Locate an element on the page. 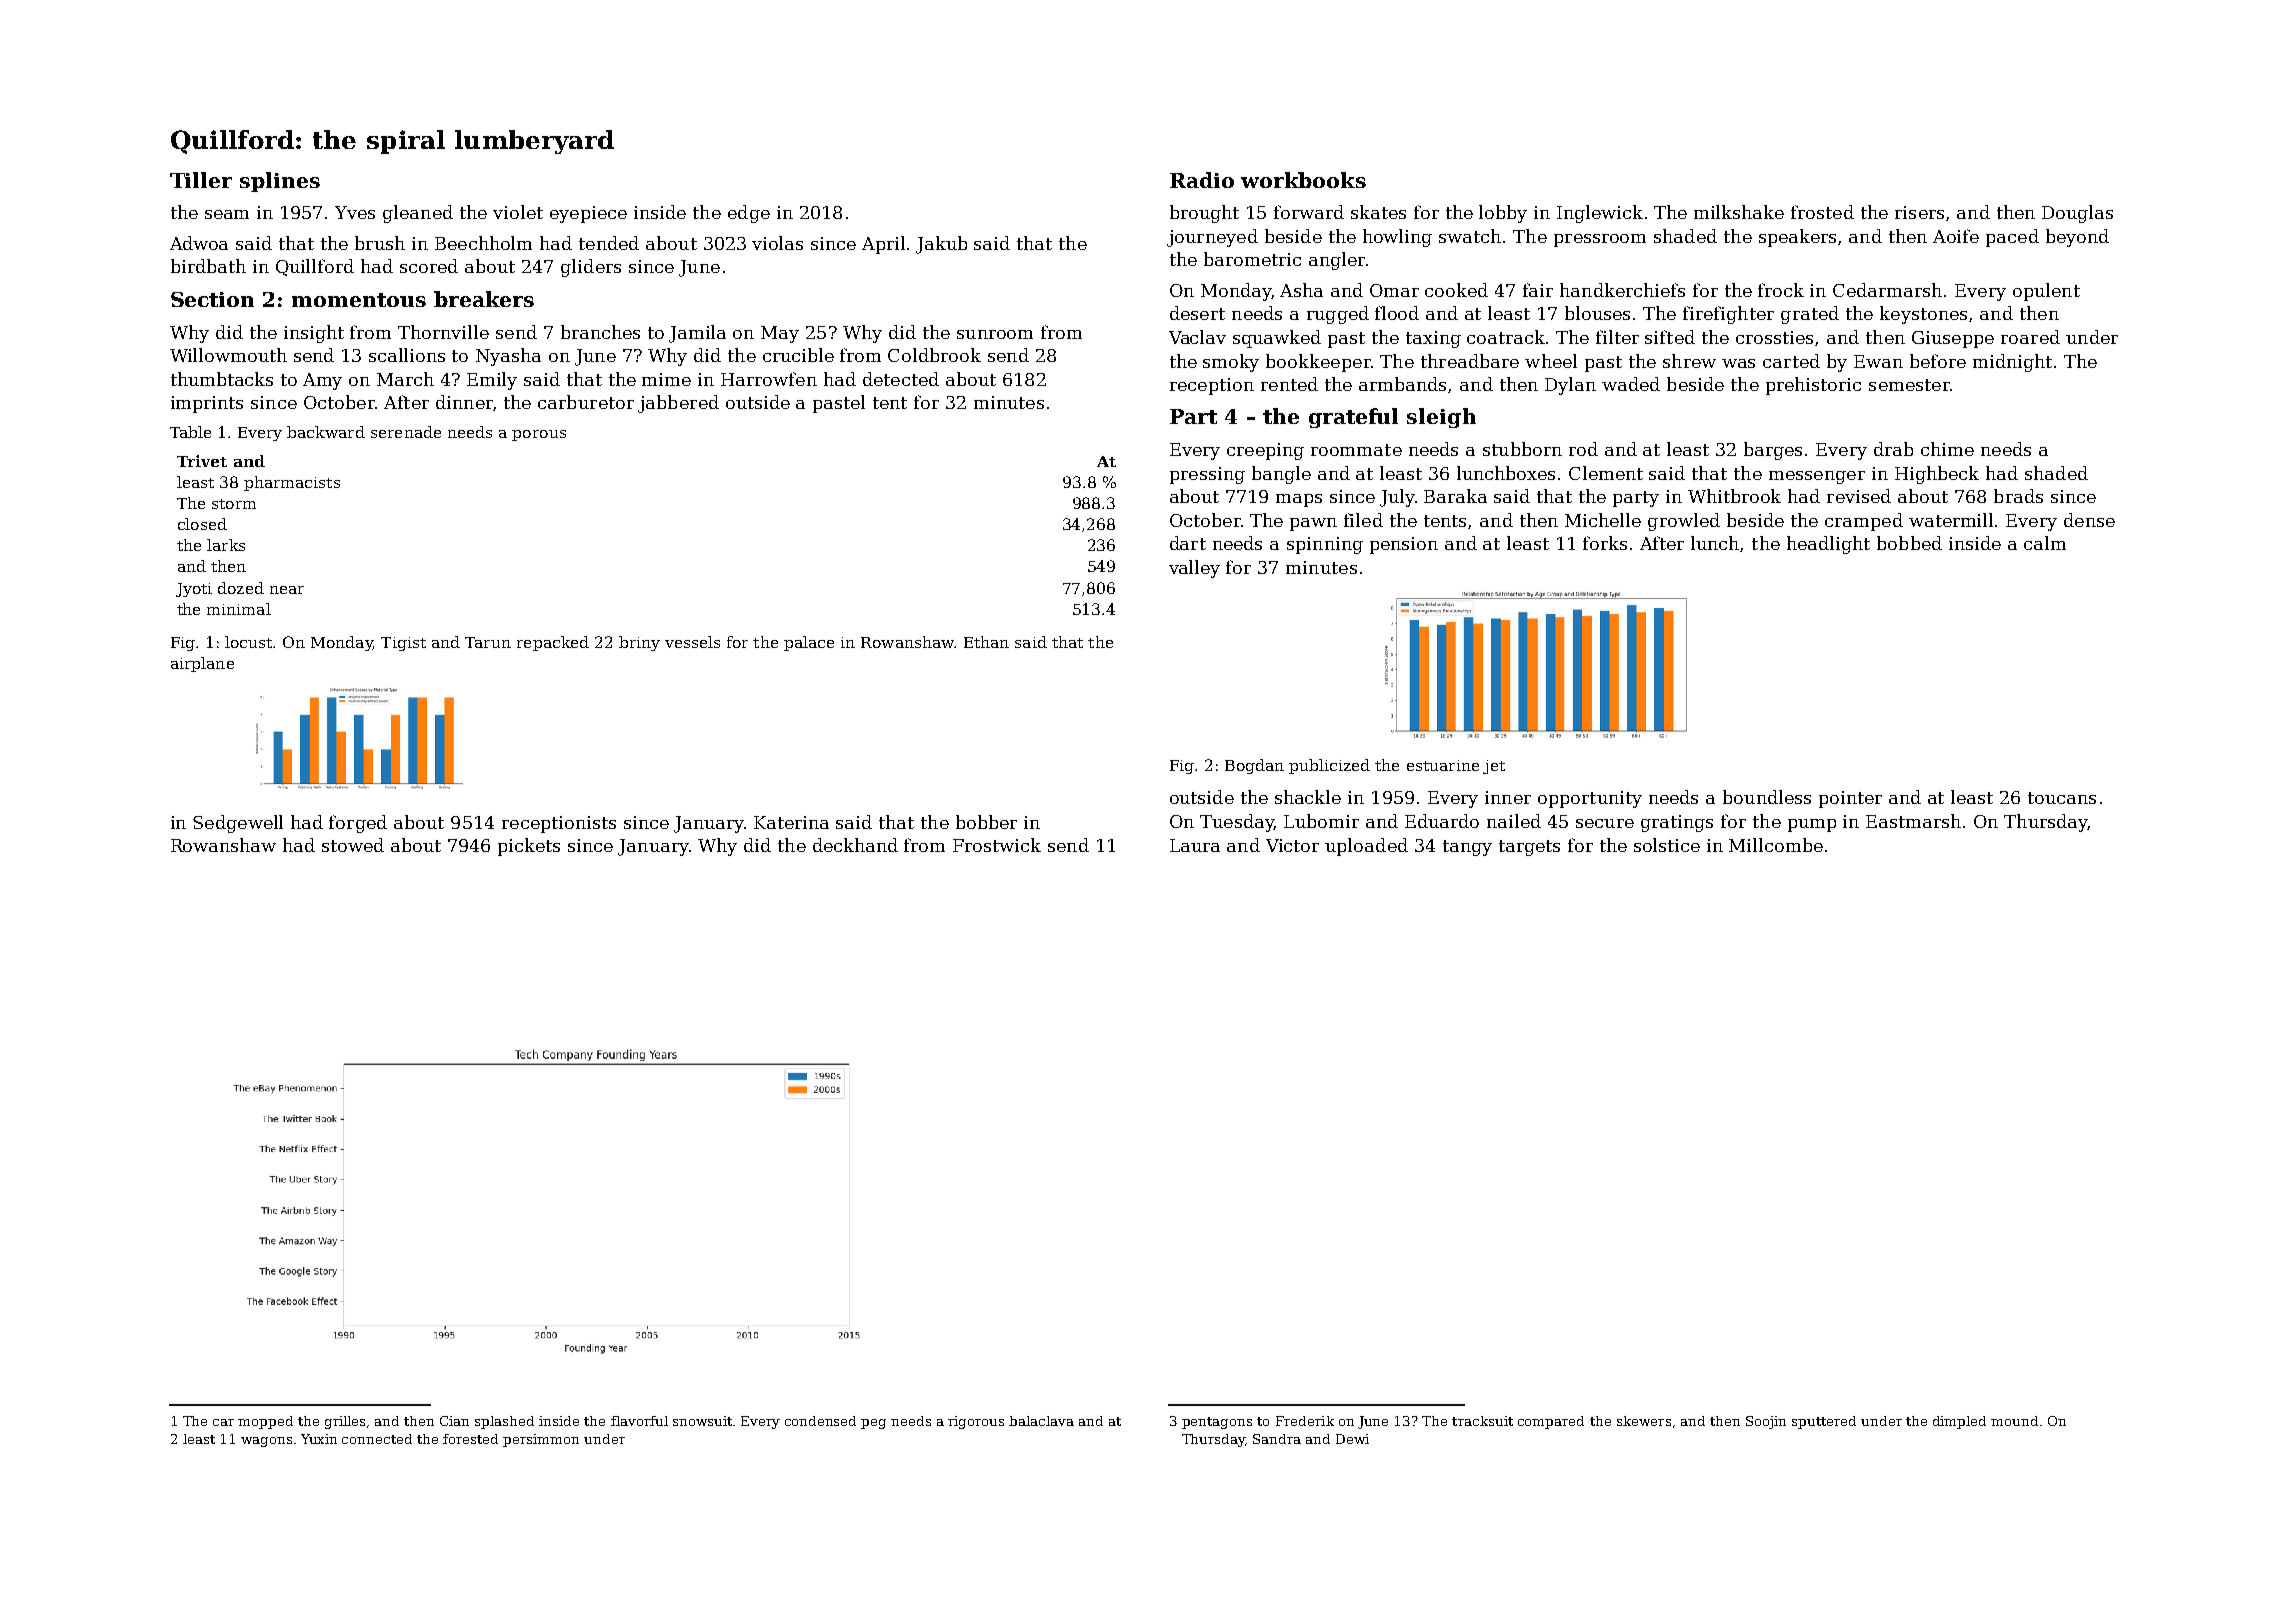  Tiller is located at coordinates (201, 180).
